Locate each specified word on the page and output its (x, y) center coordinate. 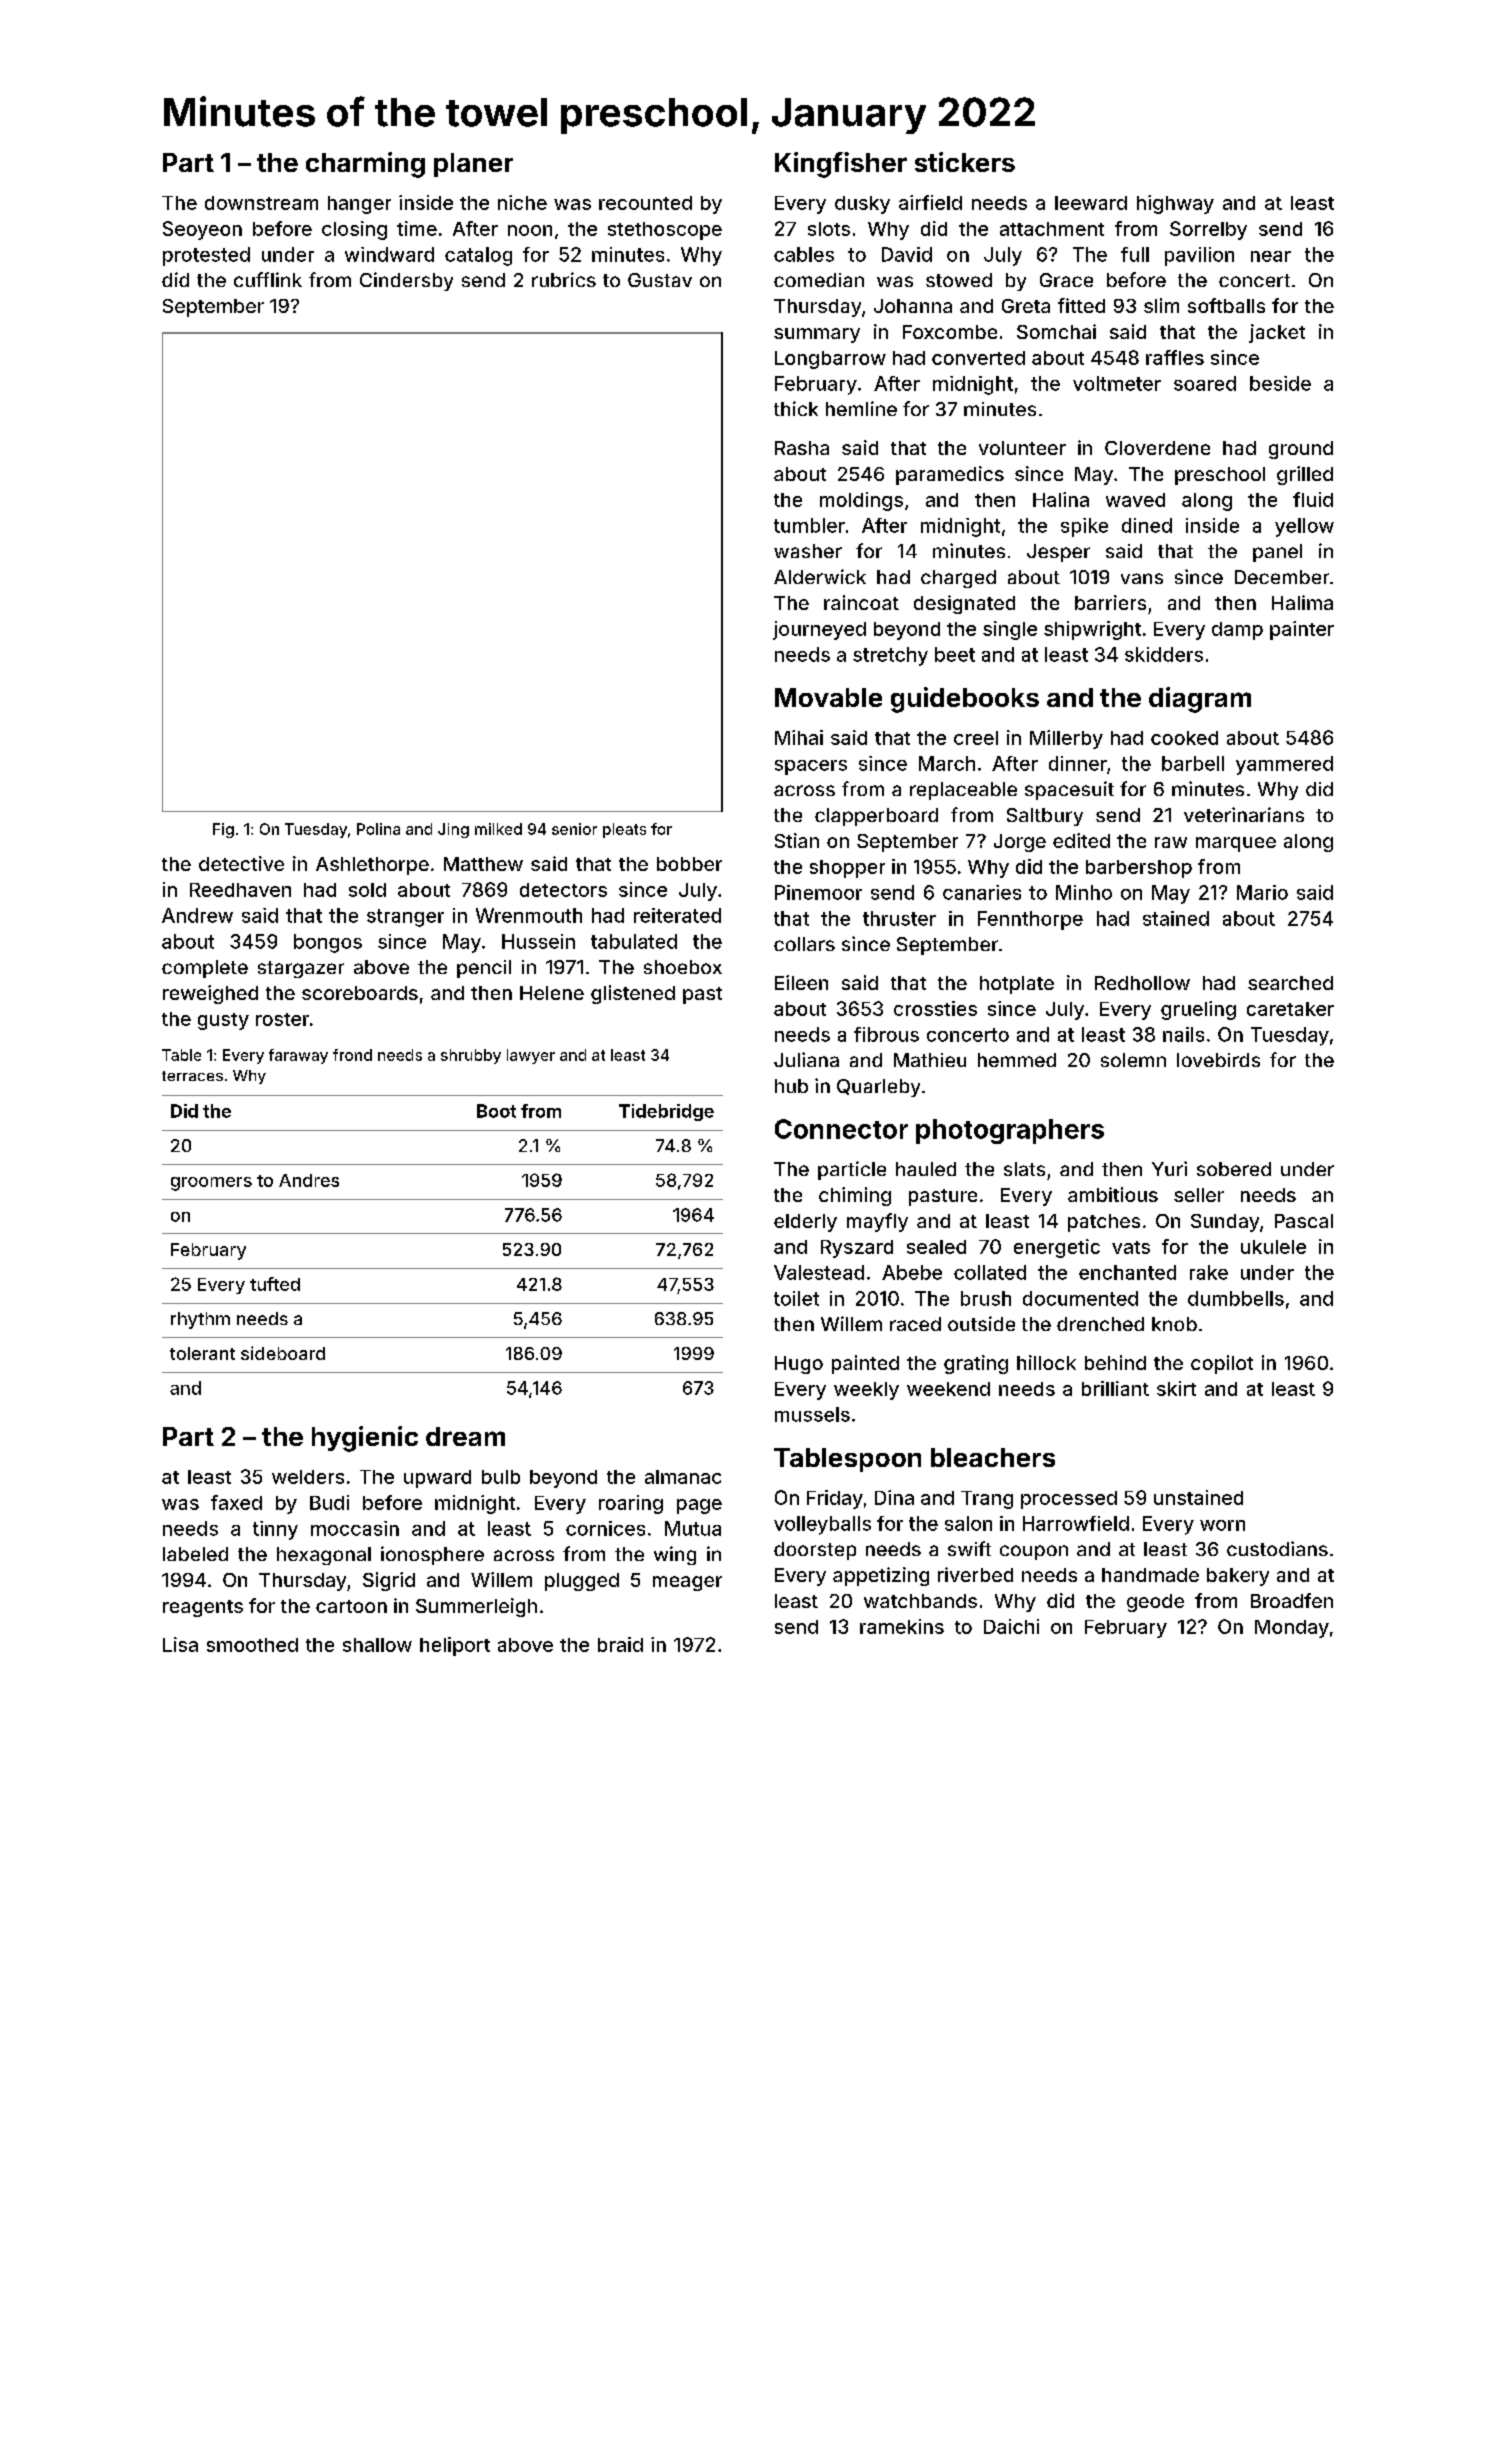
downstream (261, 203)
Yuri (1169, 1168)
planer (473, 165)
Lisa (180, 1644)
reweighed (210, 994)
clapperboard (876, 817)
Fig (223, 830)
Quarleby (878, 1088)
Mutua (693, 1528)
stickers (965, 162)
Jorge (1020, 843)
